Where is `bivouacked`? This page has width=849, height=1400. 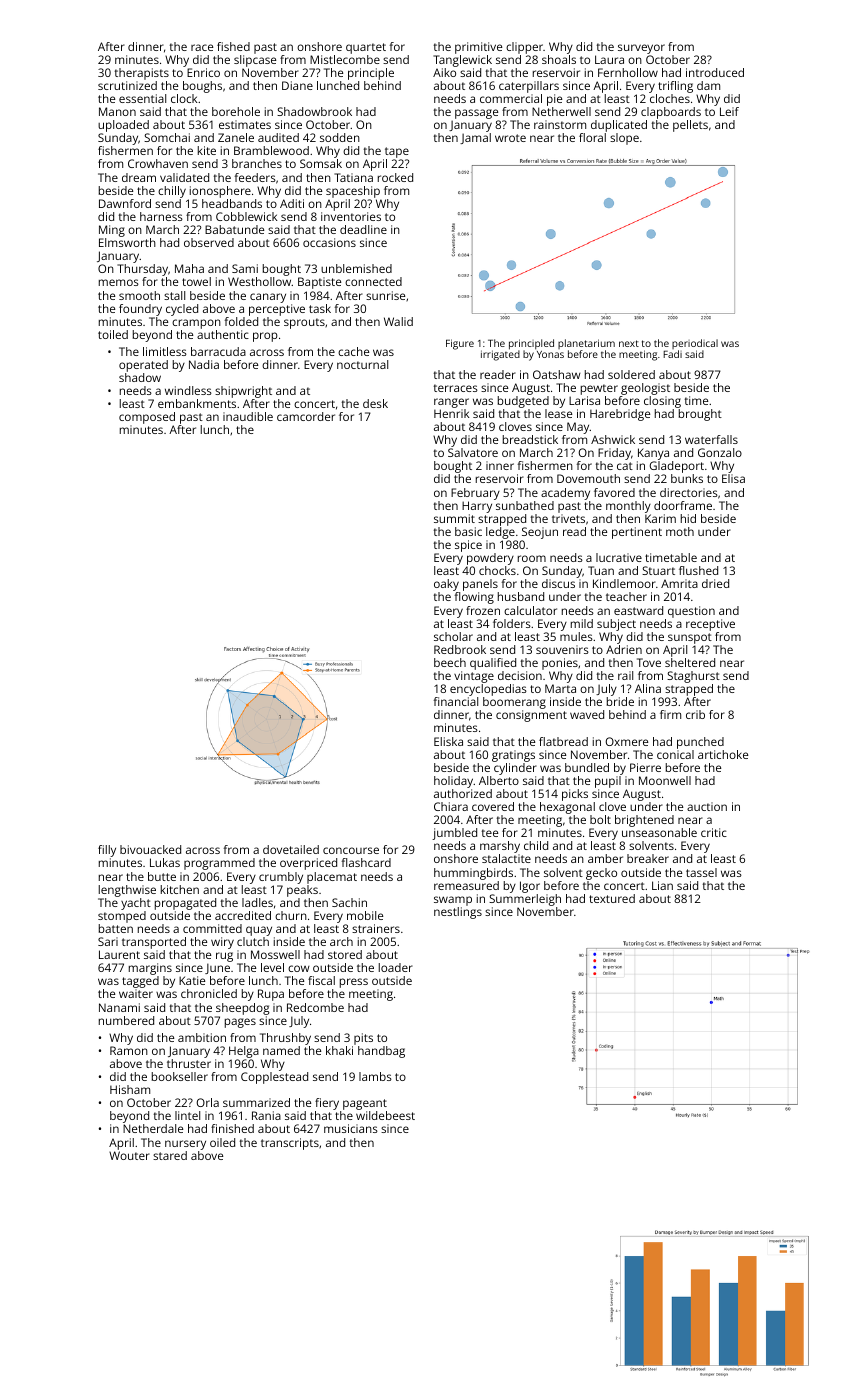 bivouacked is located at coordinates (150, 849).
